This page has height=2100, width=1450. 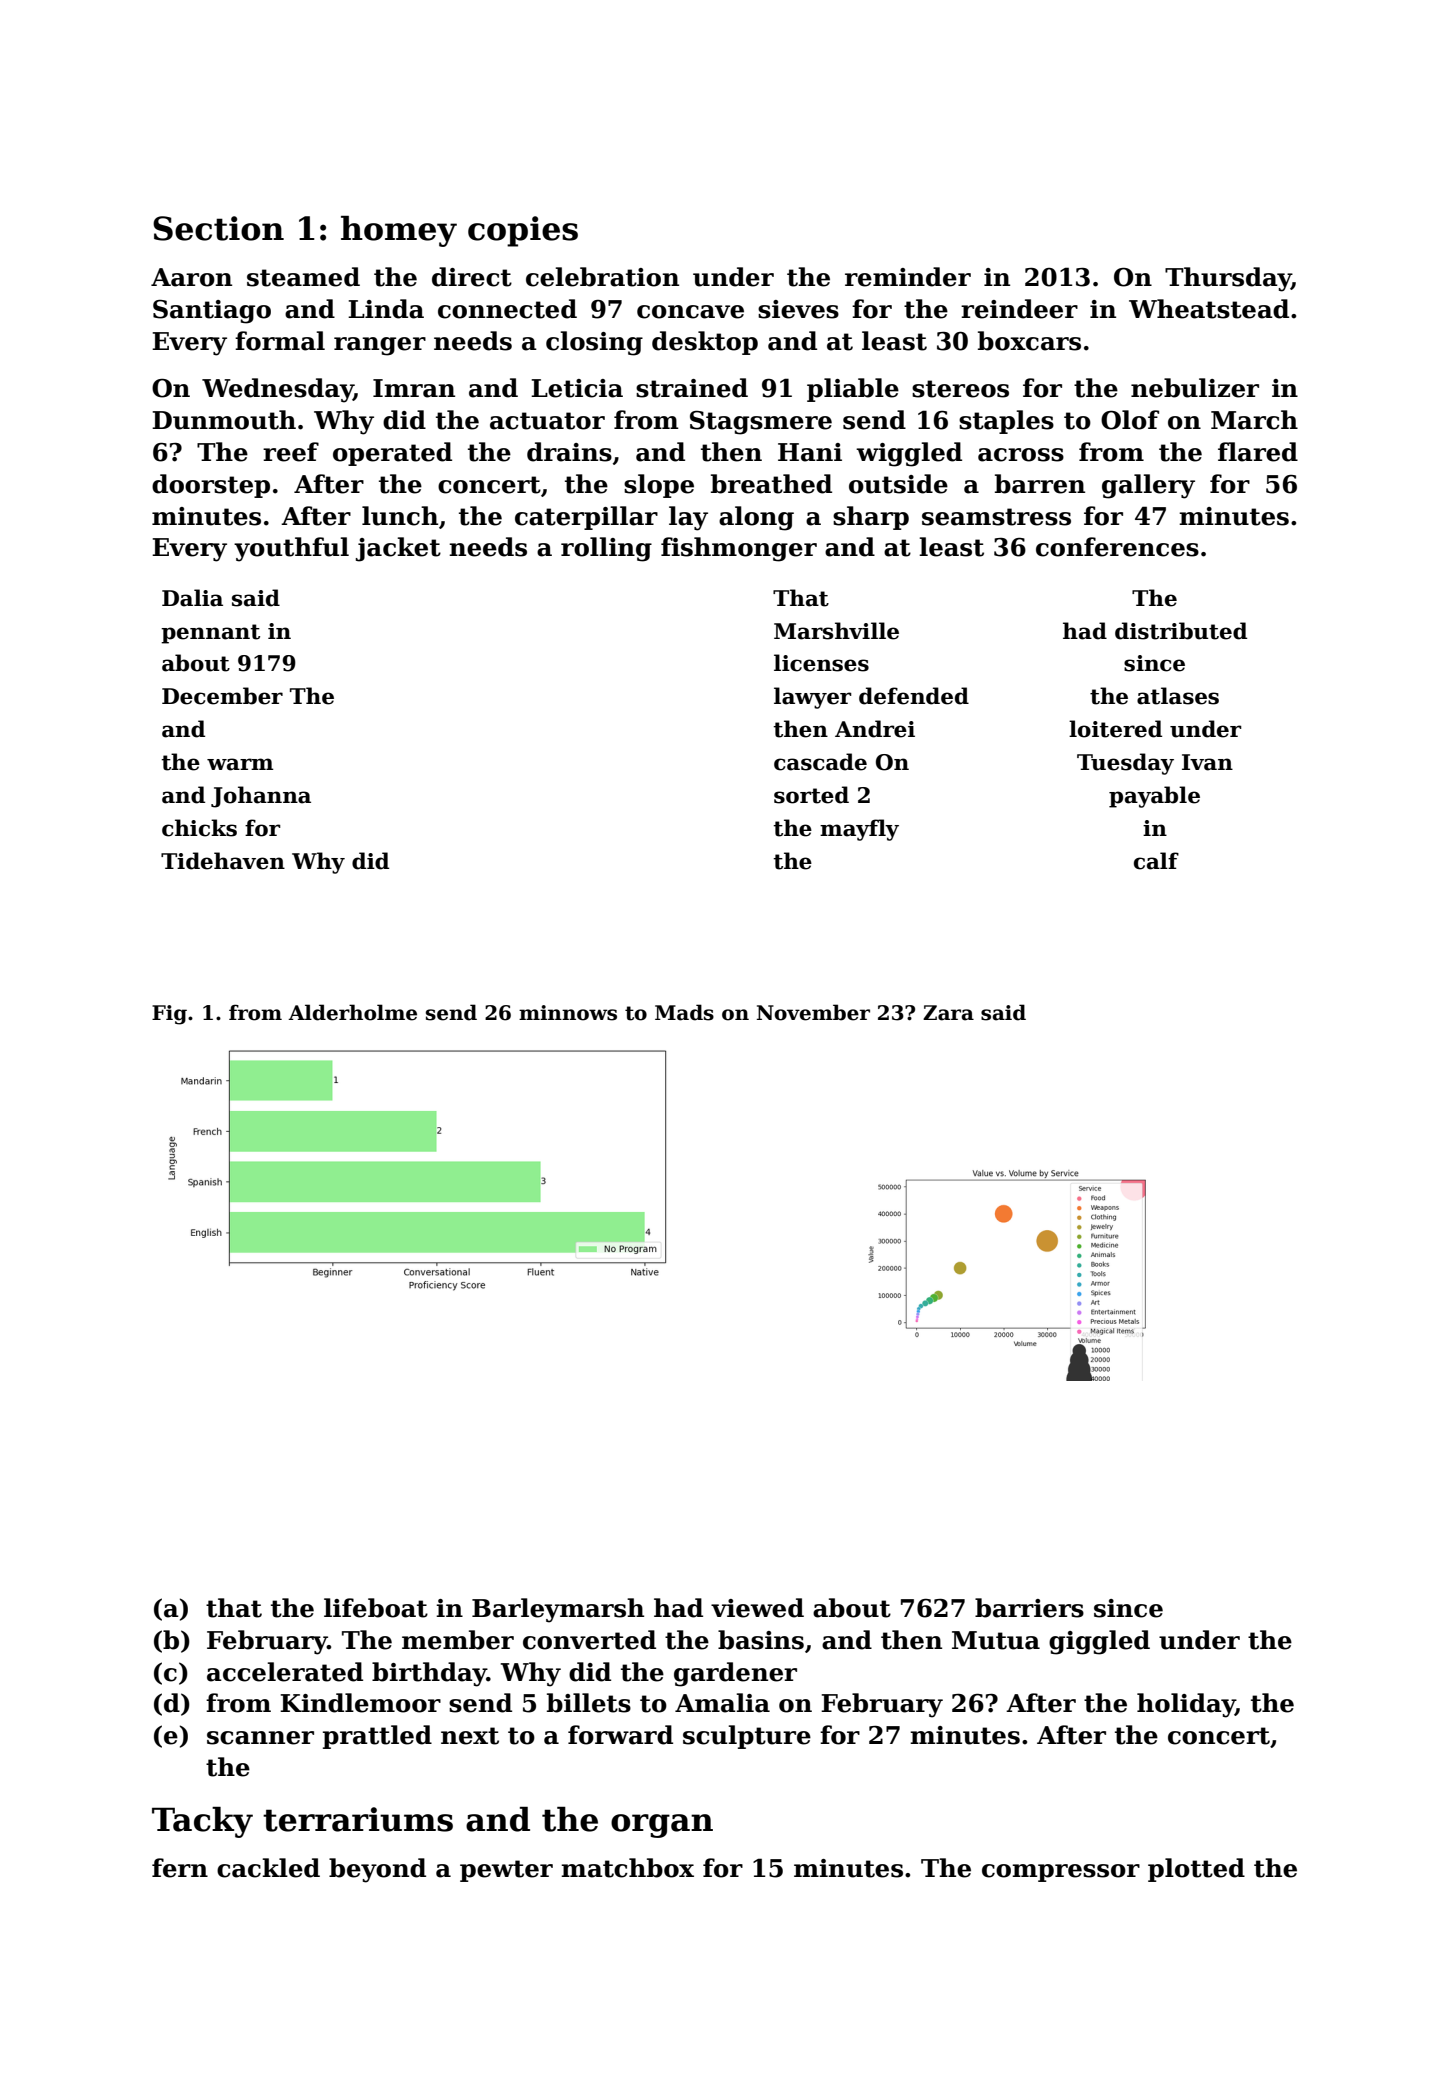 What do you see at coordinates (813, 698) in the page?
I see `lawyer` at bounding box center [813, 698].
